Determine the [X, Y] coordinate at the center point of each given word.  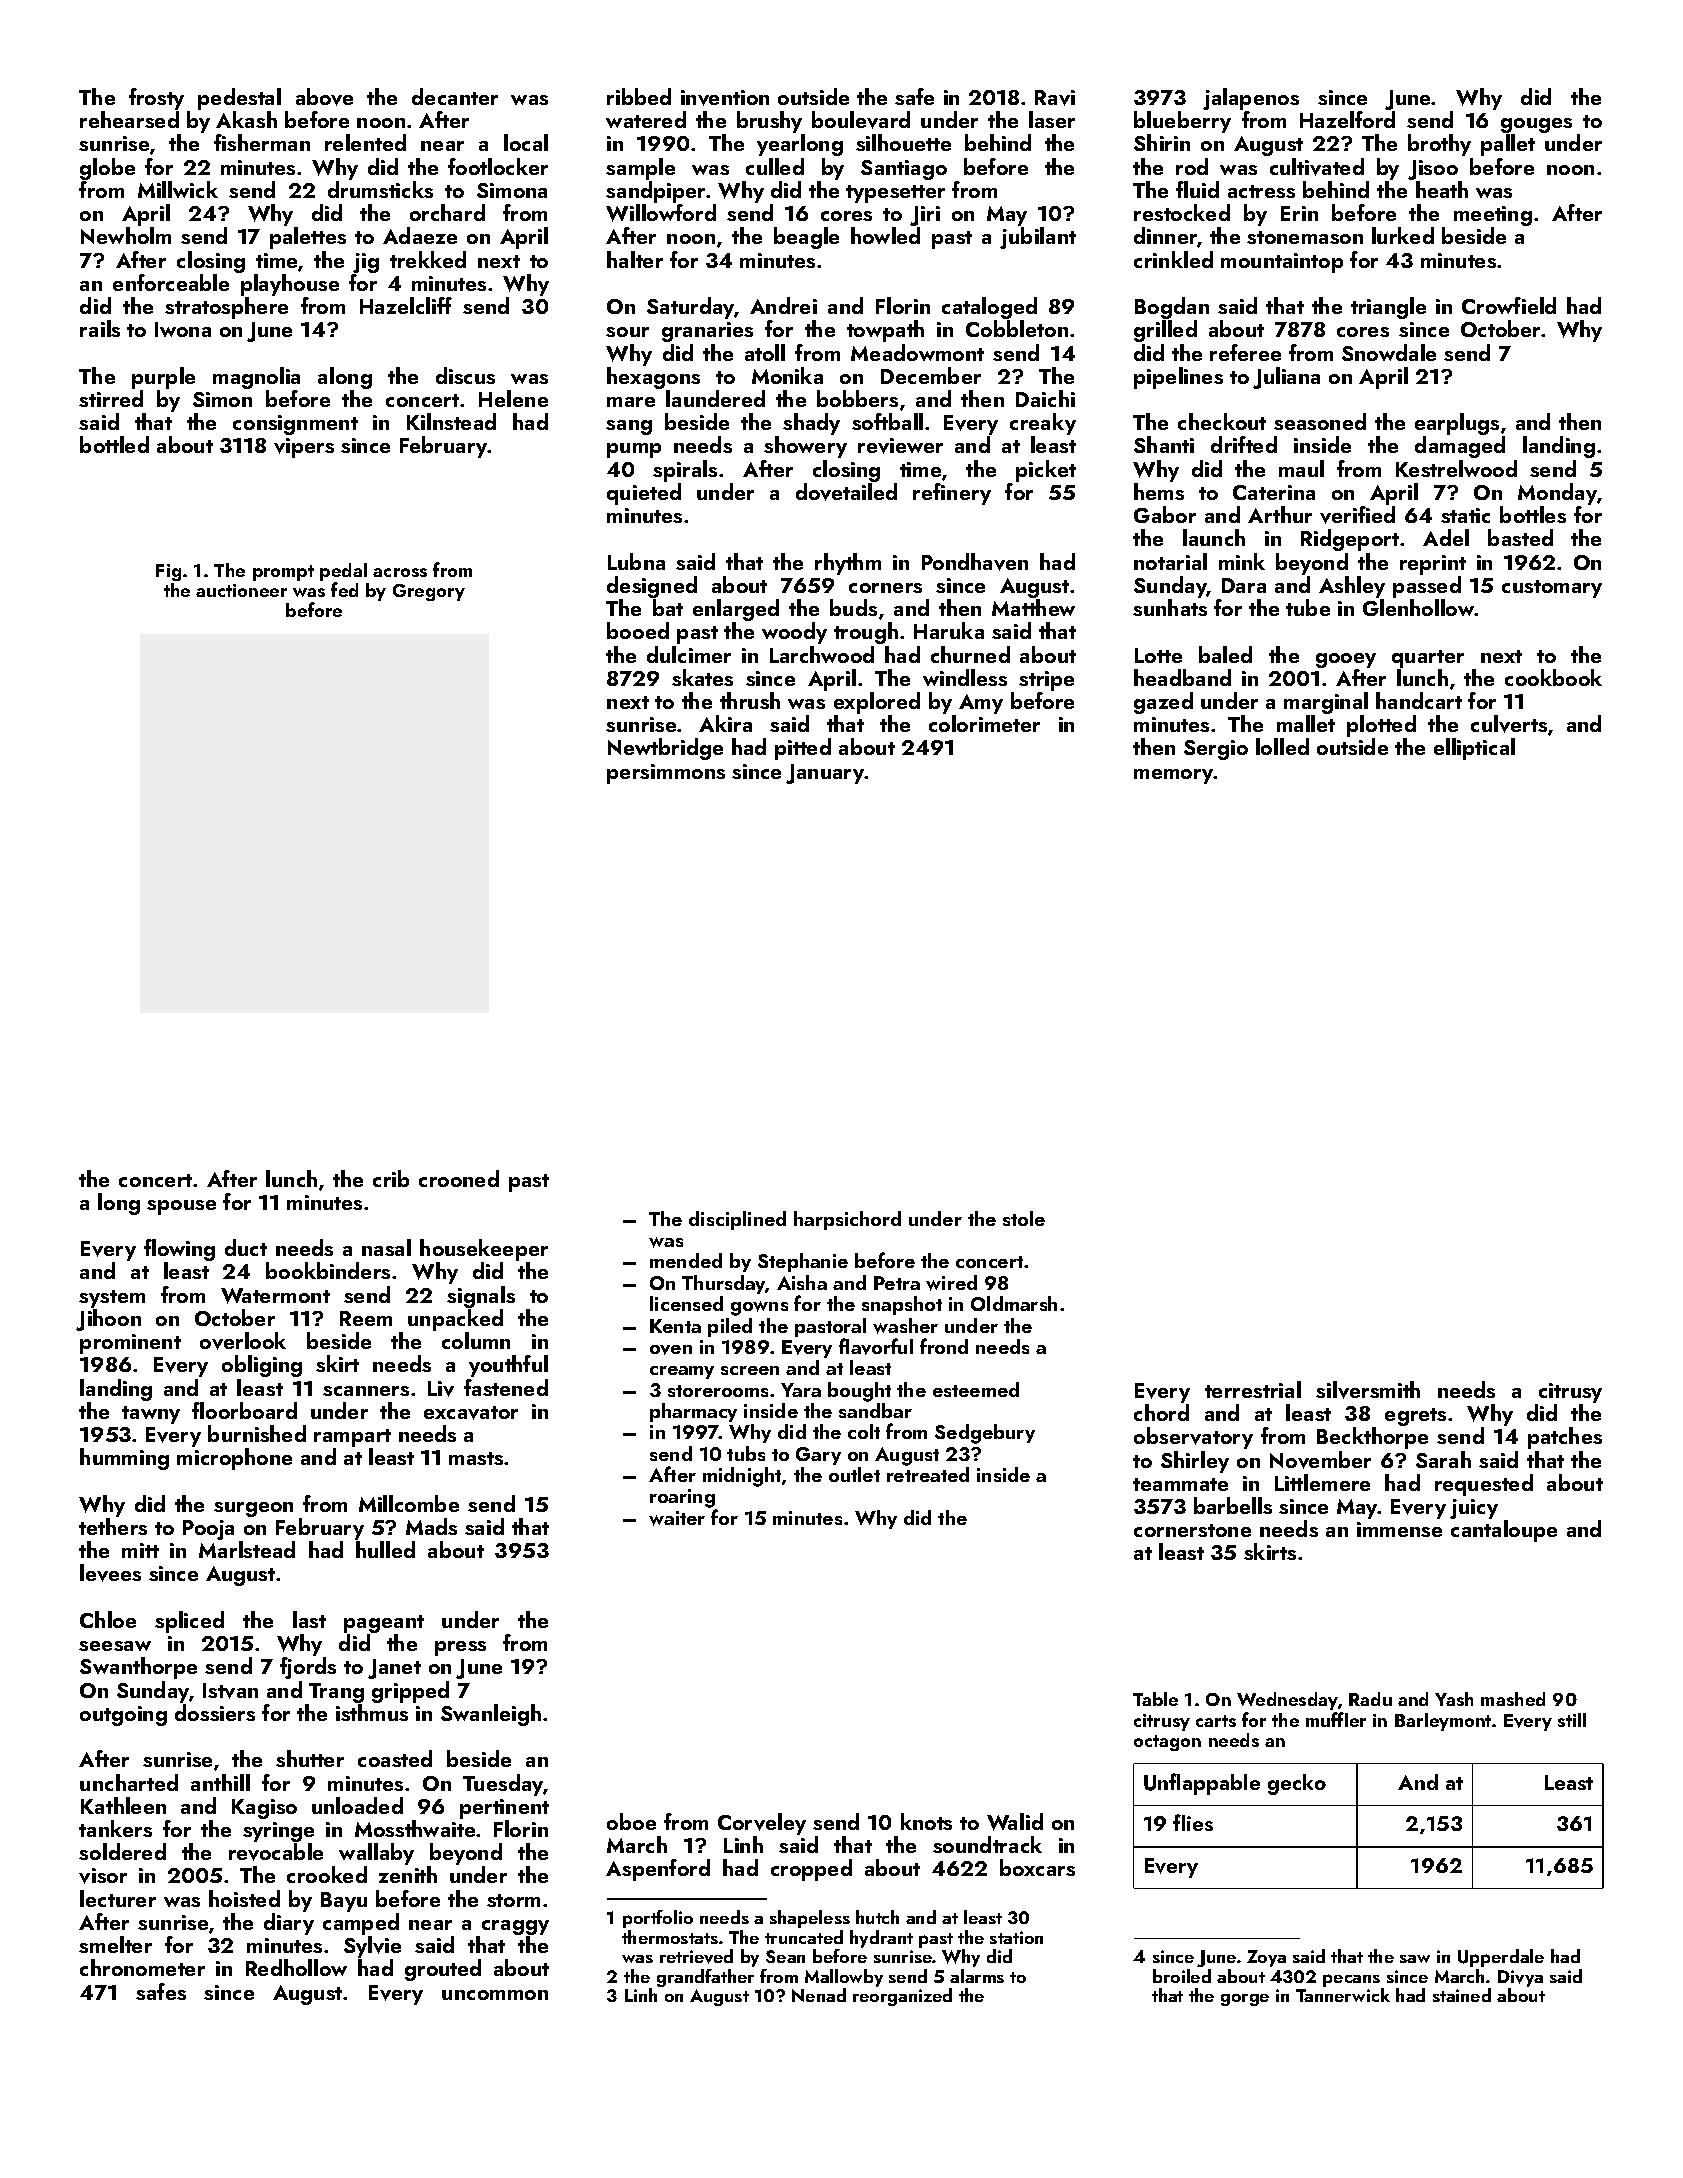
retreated [928, 1474]
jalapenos [1251, 99]
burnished [257, 1433]
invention [725, 98]
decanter [455, 96]
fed [344, 589]
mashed [1513, 1699]
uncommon [495, 1995]
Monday [1557, 494]
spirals [685, 471]
